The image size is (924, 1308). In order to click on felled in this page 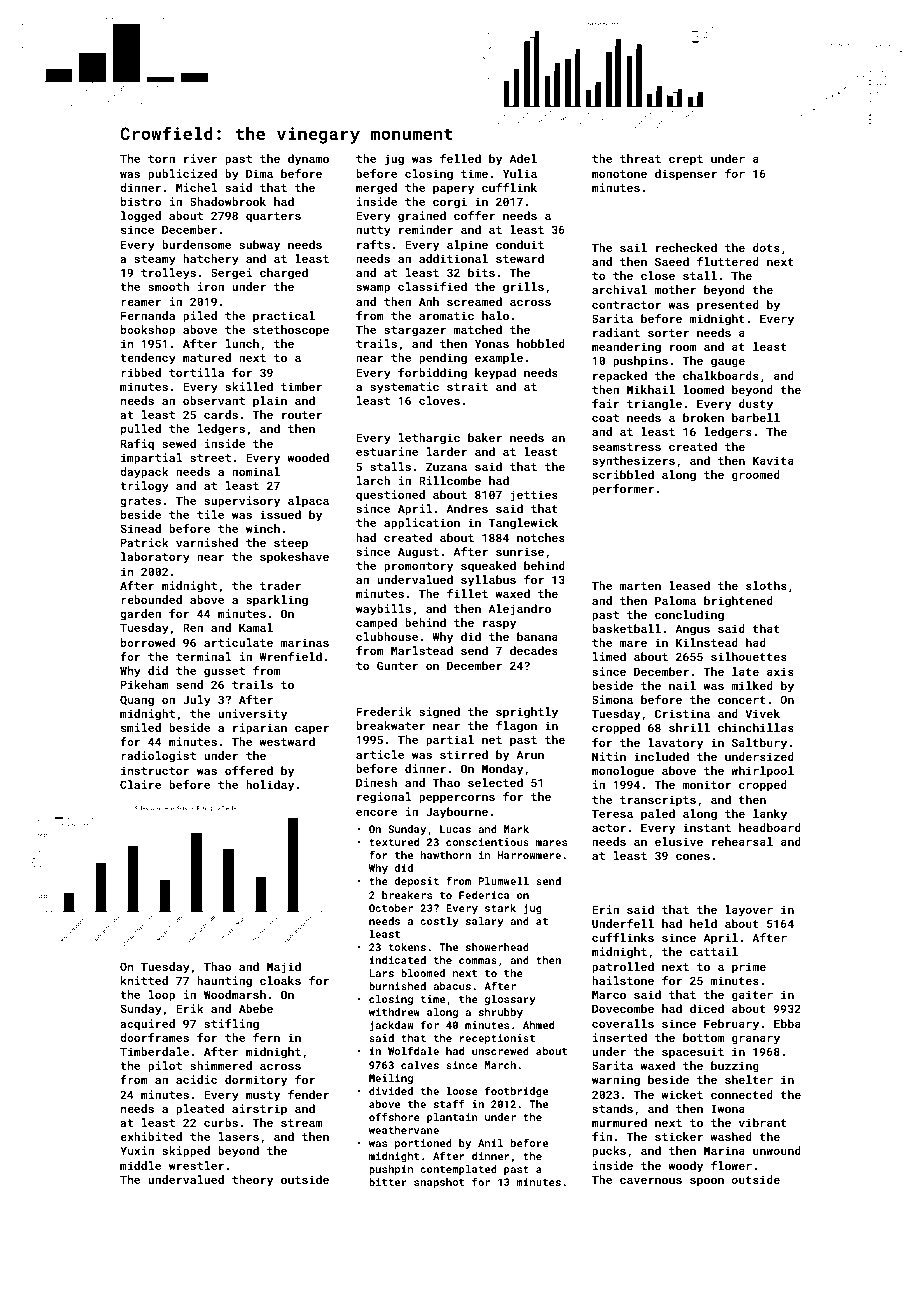, I will do `click(460, 158)`.
